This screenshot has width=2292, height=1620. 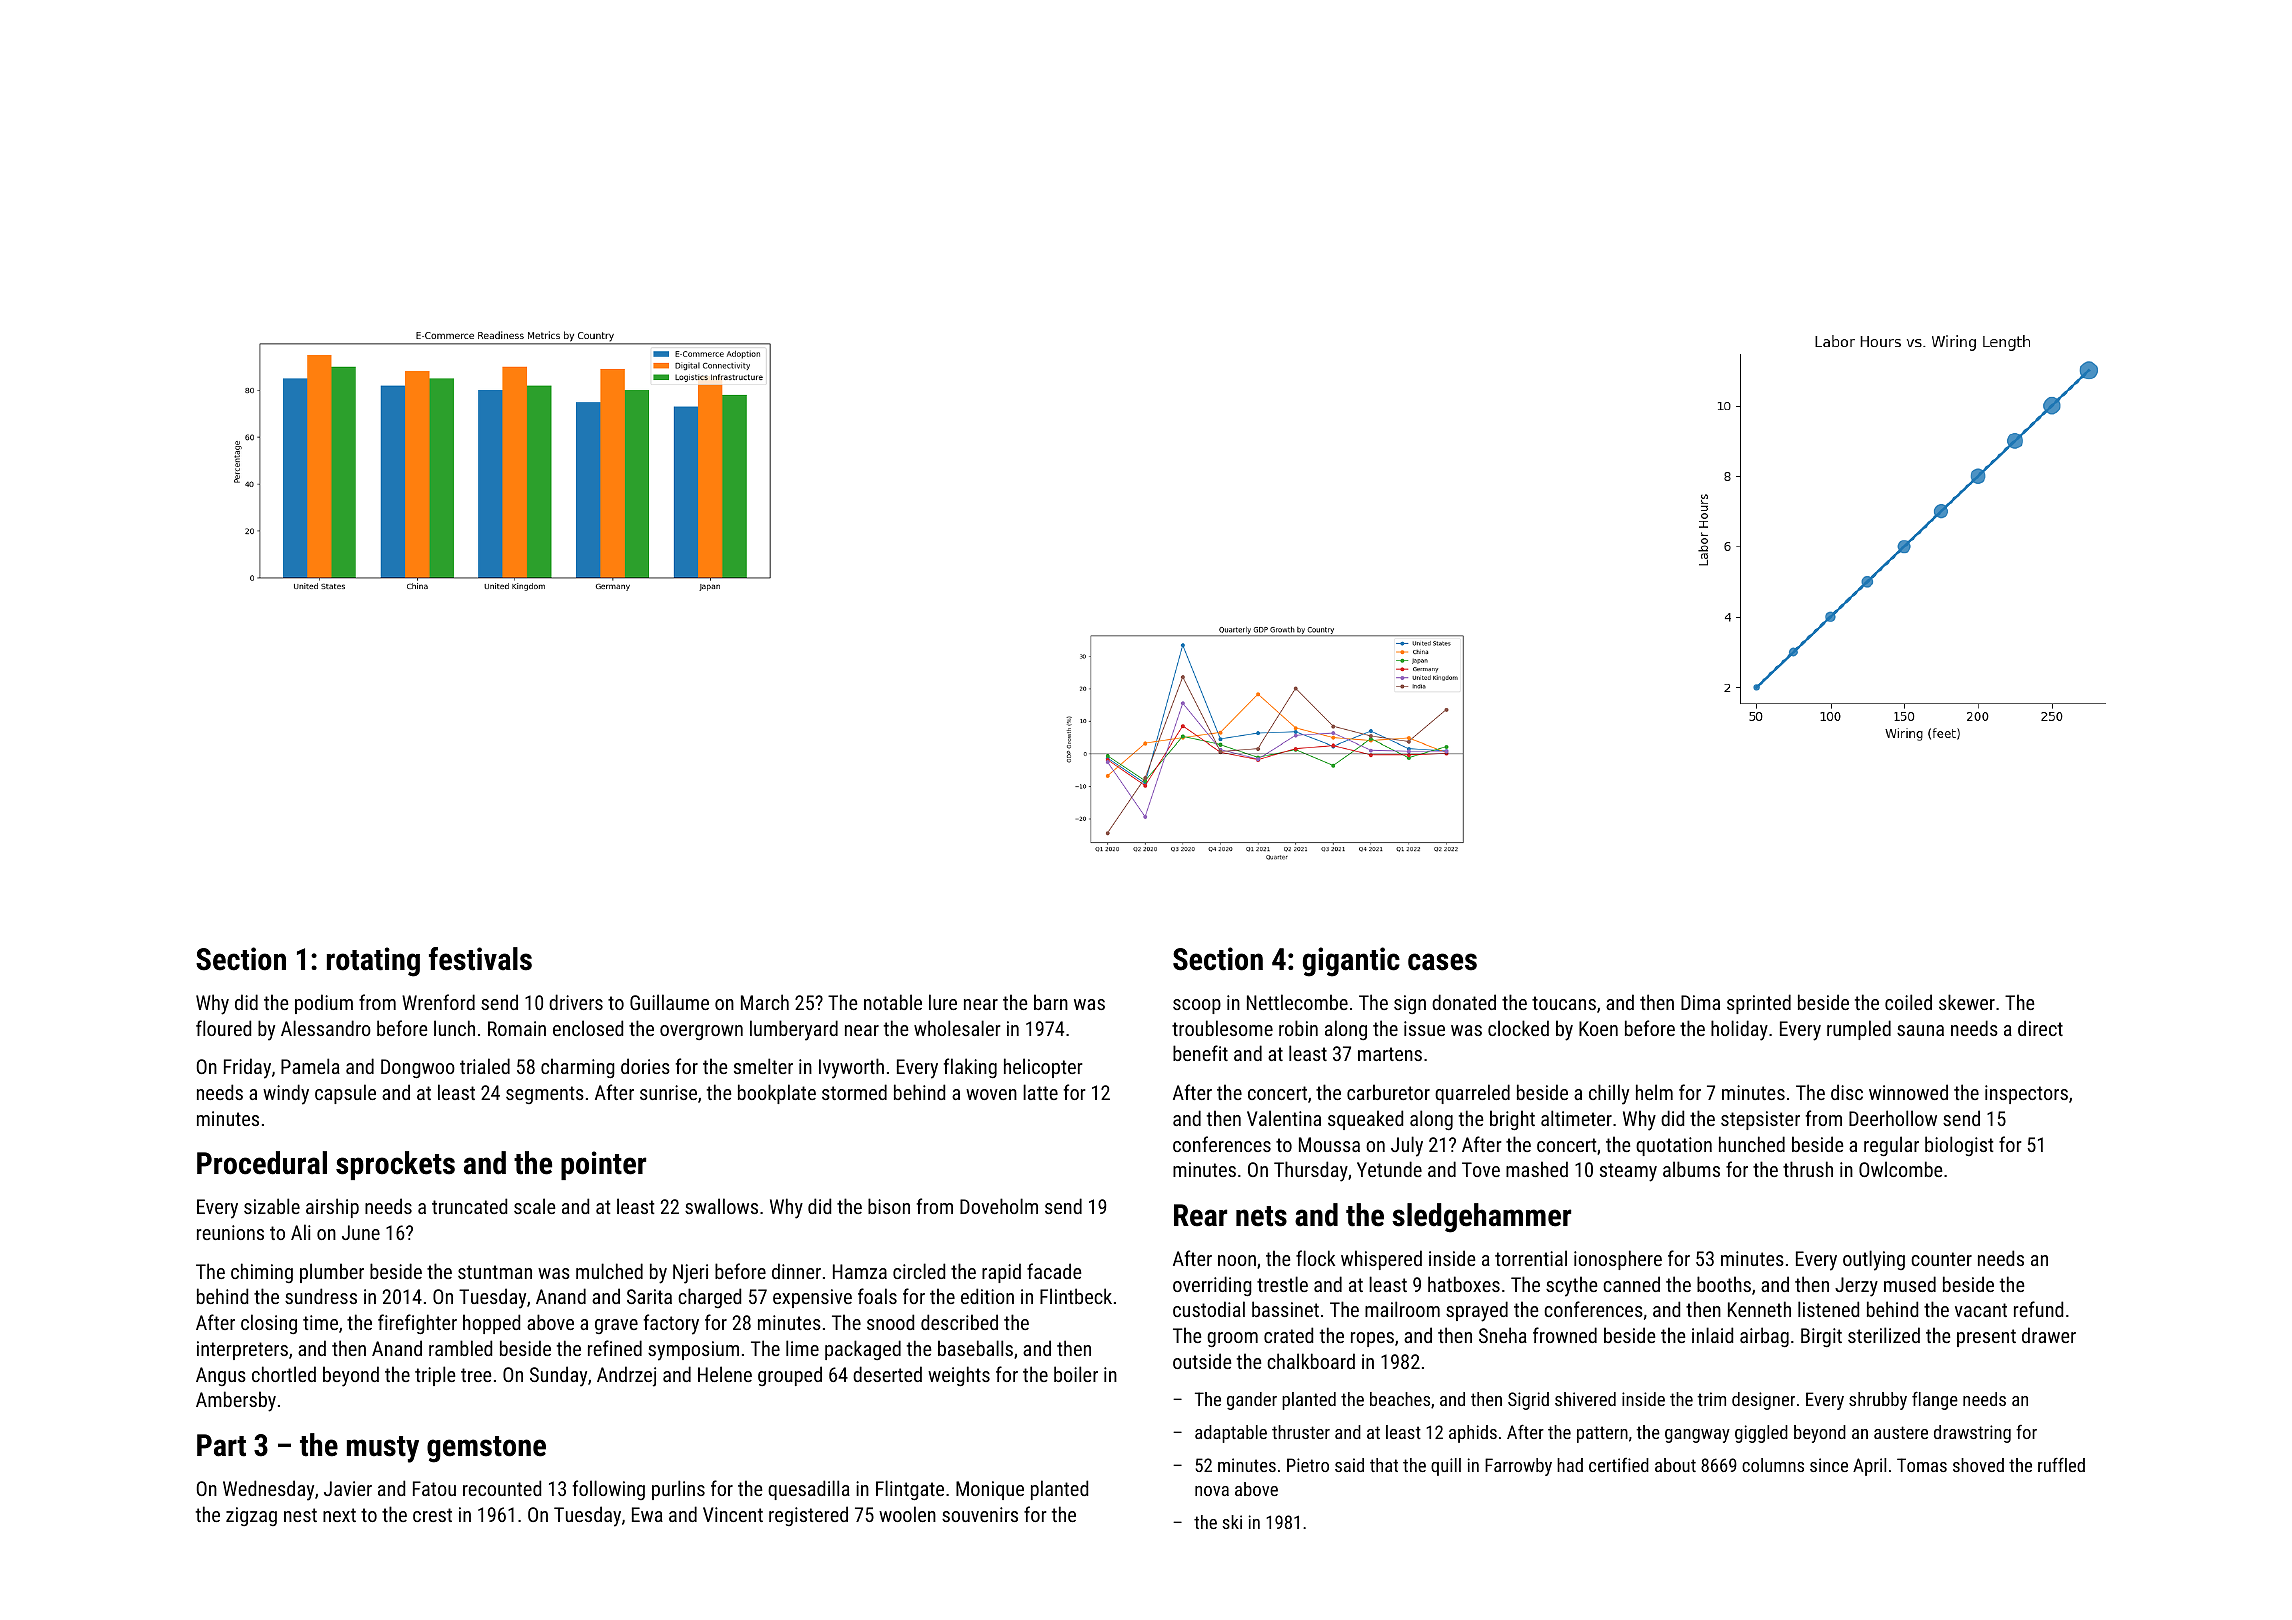 What do you see at coordinates (1442, 962) in the screenshot?
I see `cases` at bounding box center [1442, 962].
